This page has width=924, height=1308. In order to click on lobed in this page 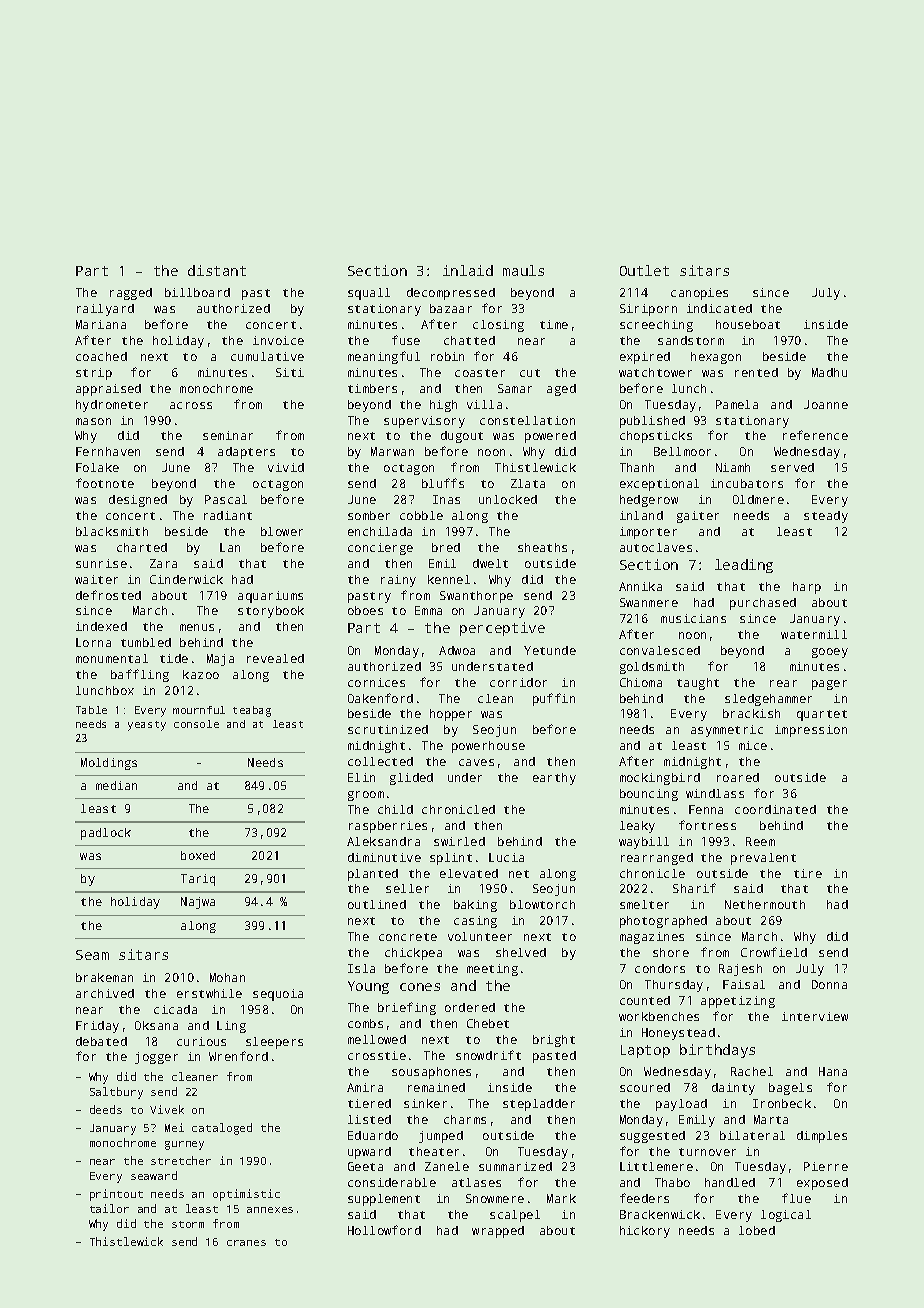, I will do `click(757, 1230)`.
